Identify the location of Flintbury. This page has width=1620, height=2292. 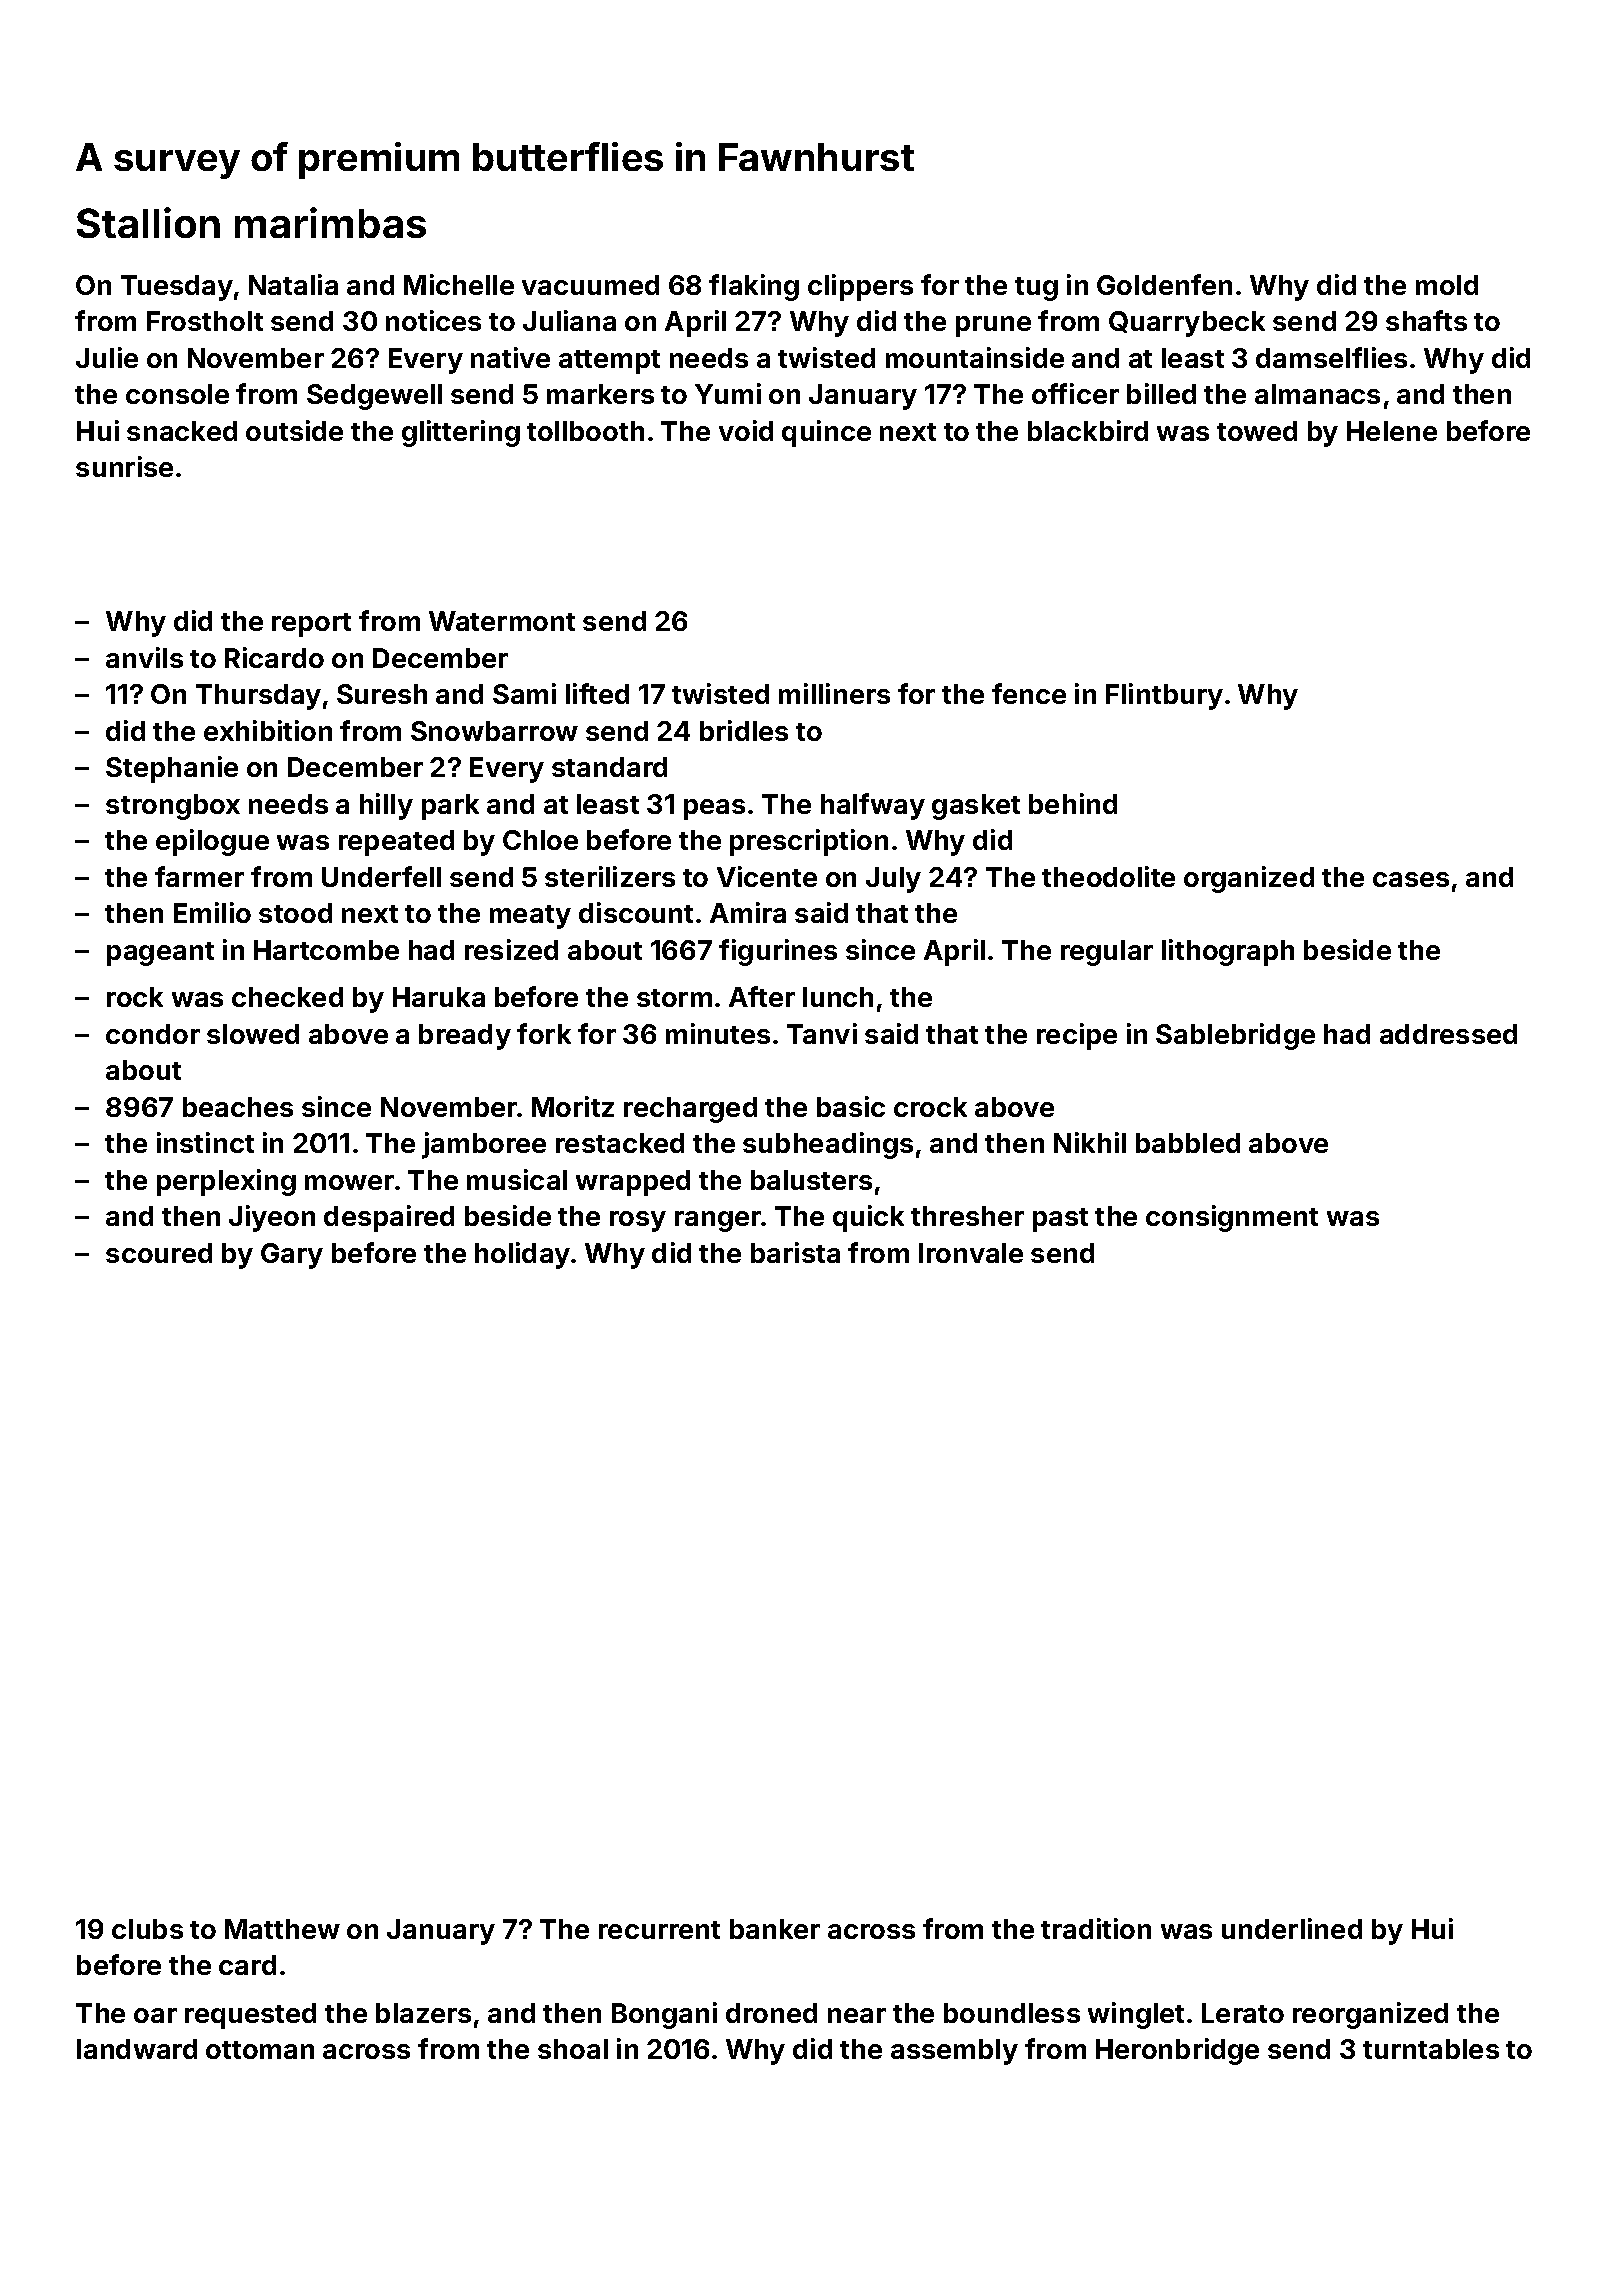
(1164, 696).
